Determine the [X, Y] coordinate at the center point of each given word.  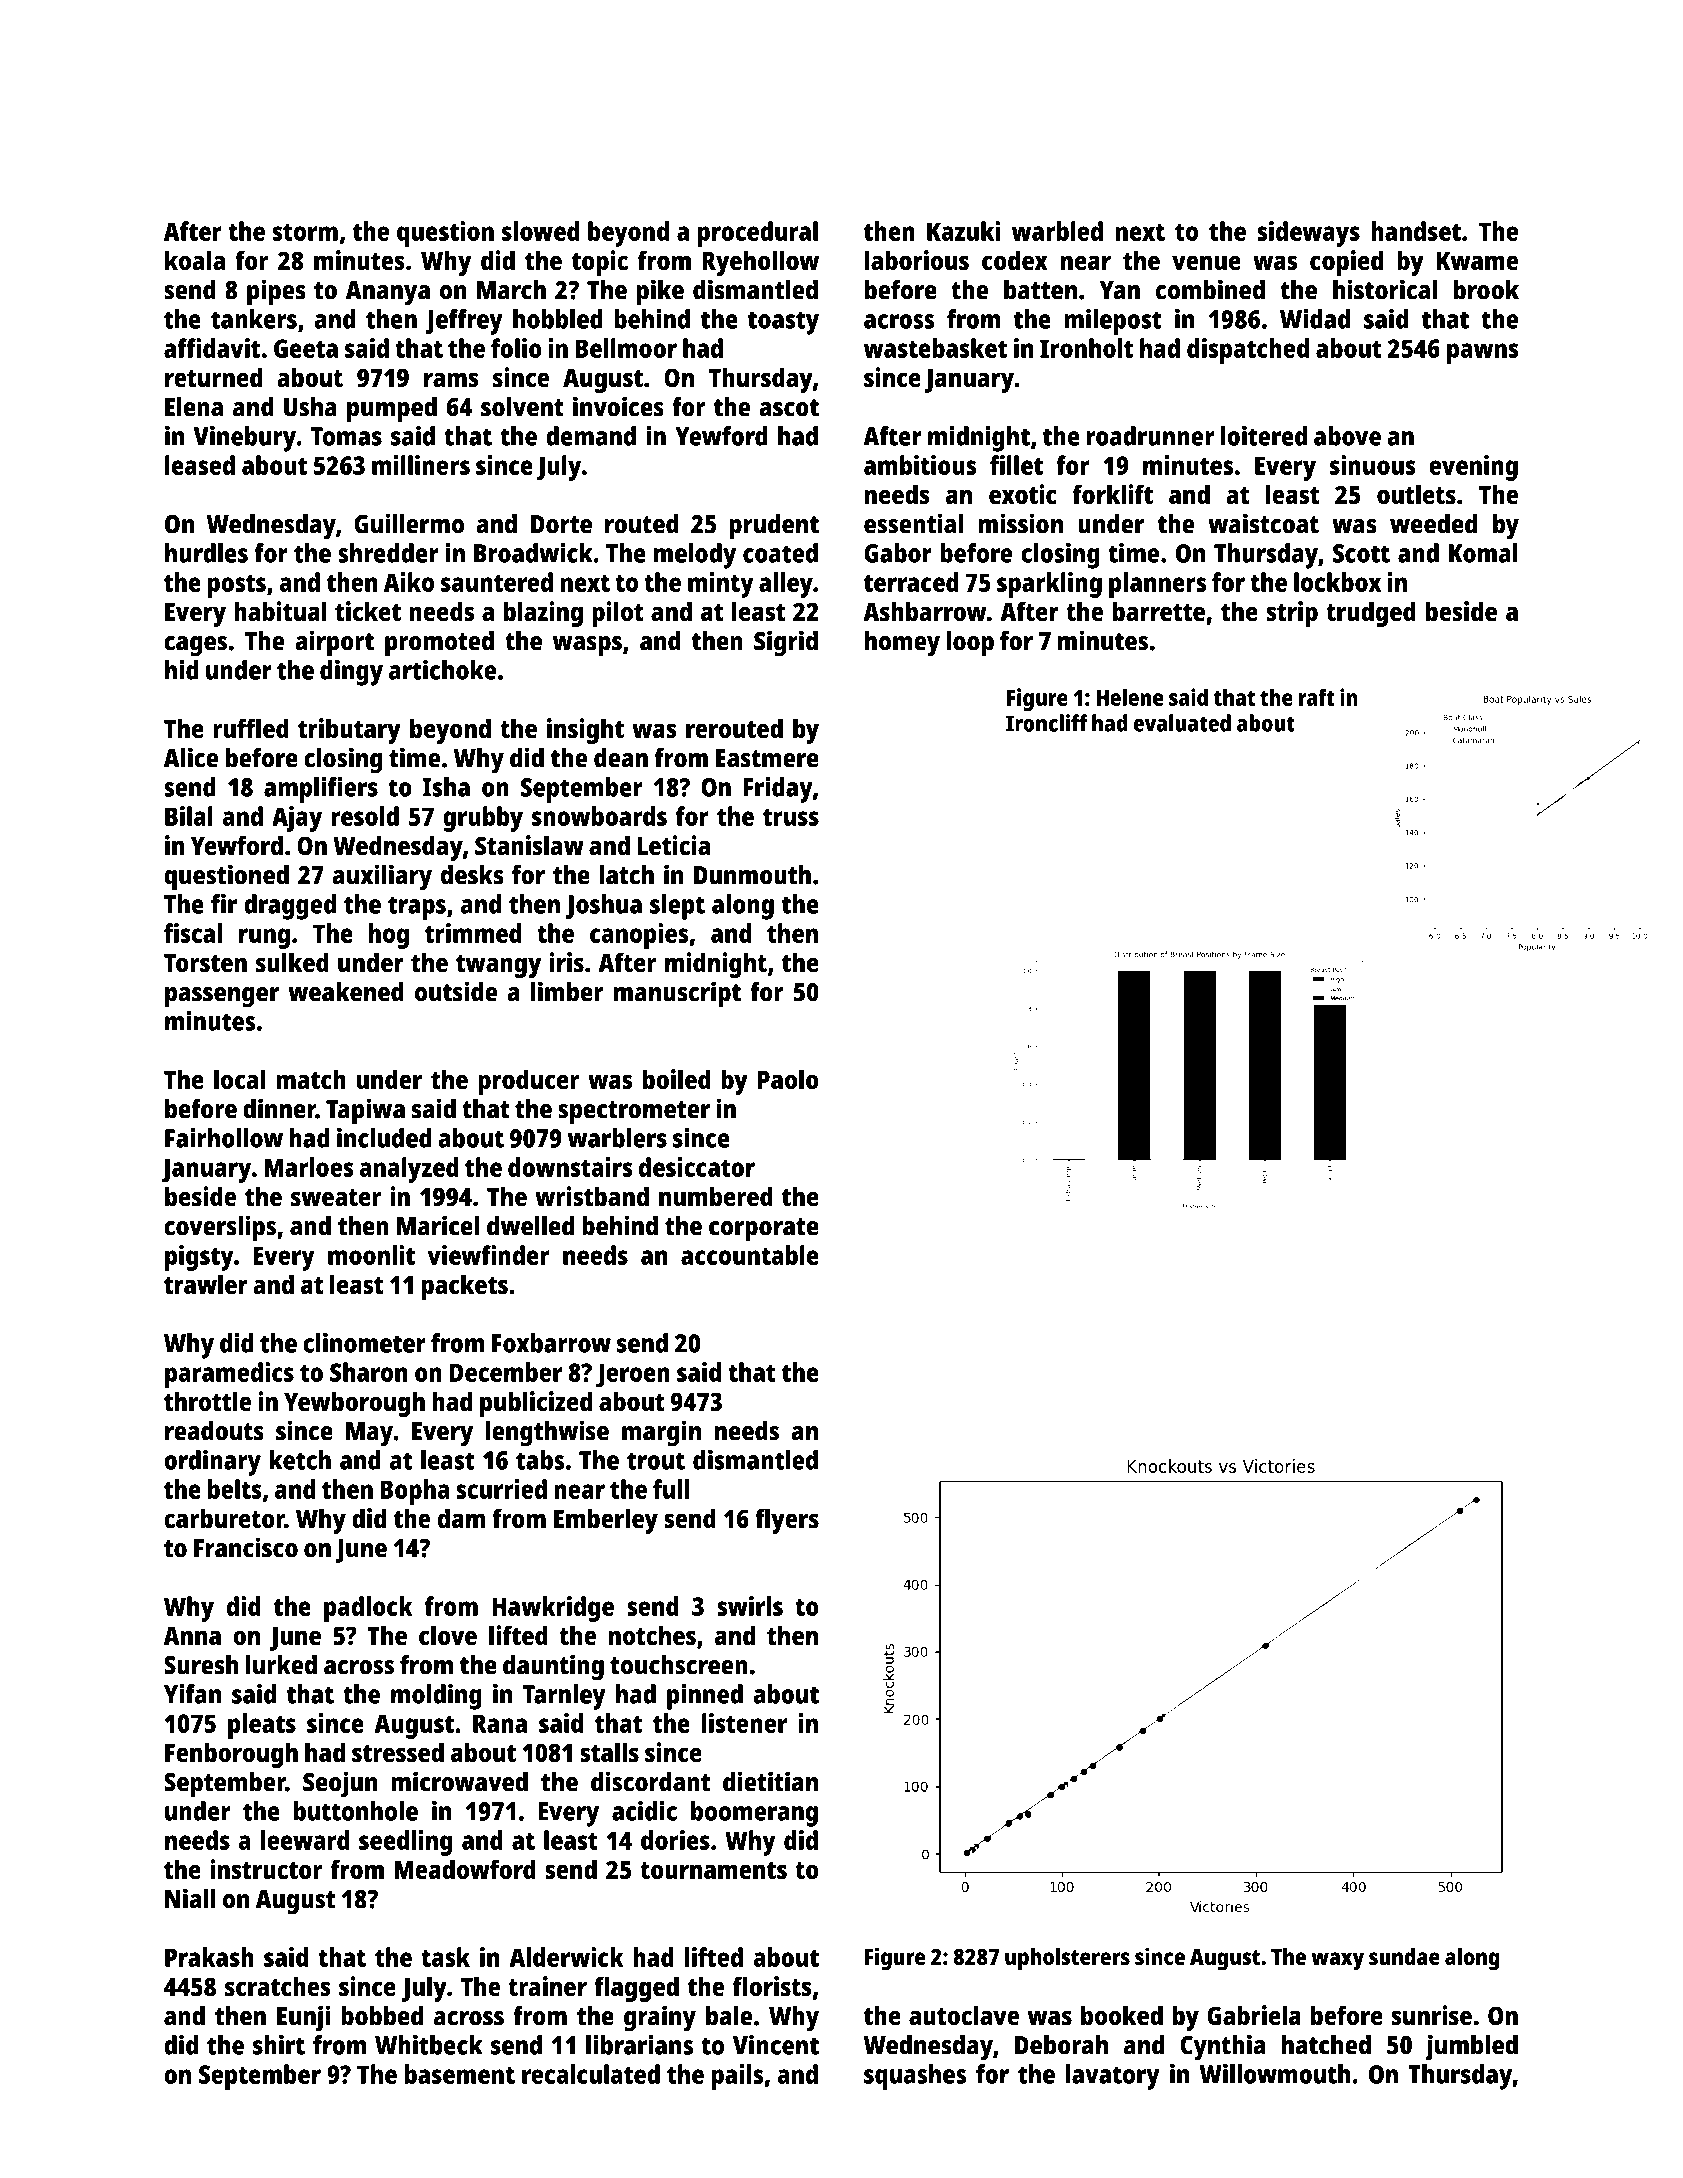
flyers [787, 1521]
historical [1385, 289]
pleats [262, 1726]
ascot [789, 408]
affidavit [212, 348]
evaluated [1182, 723]
